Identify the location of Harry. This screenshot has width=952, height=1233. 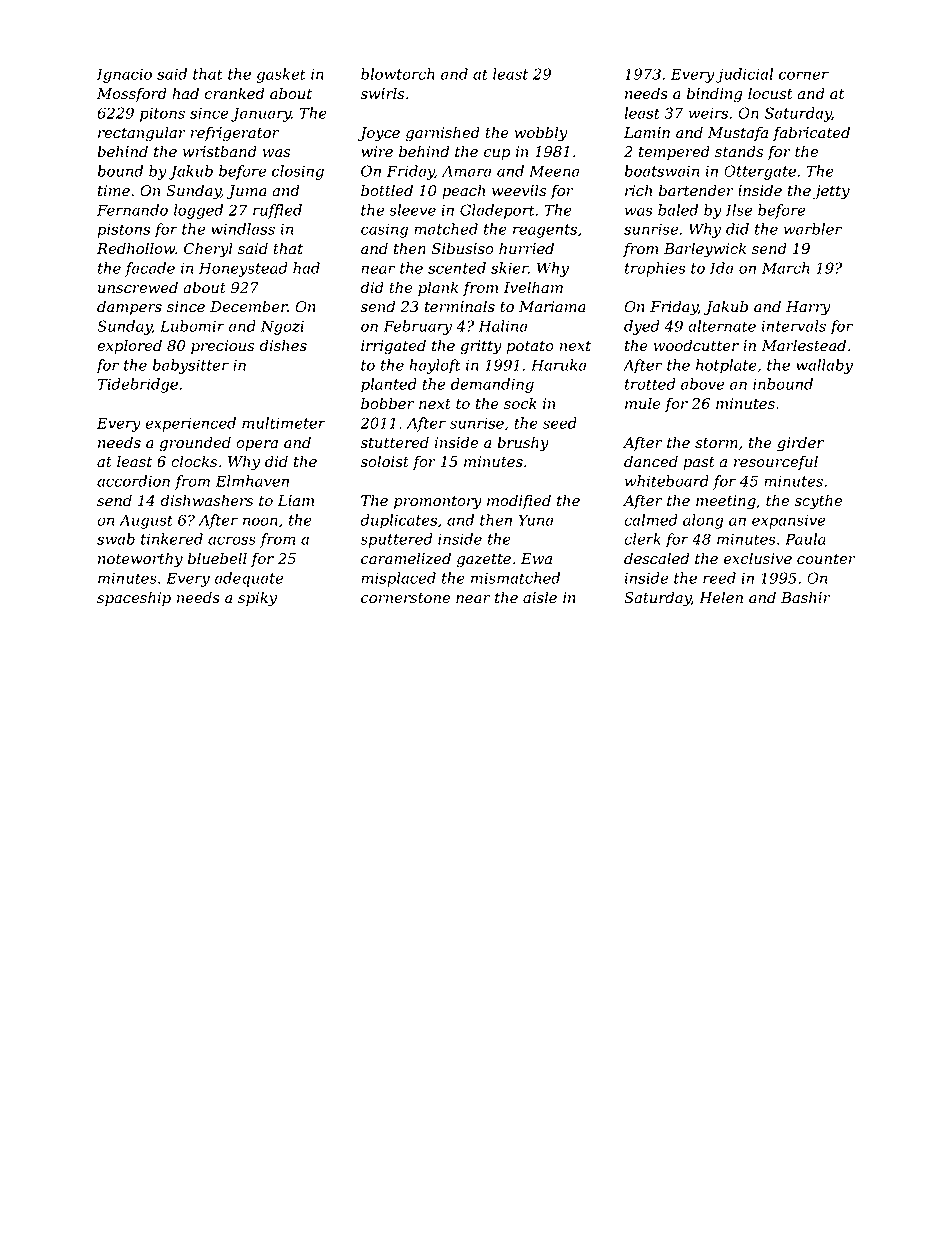
(808, 308).
